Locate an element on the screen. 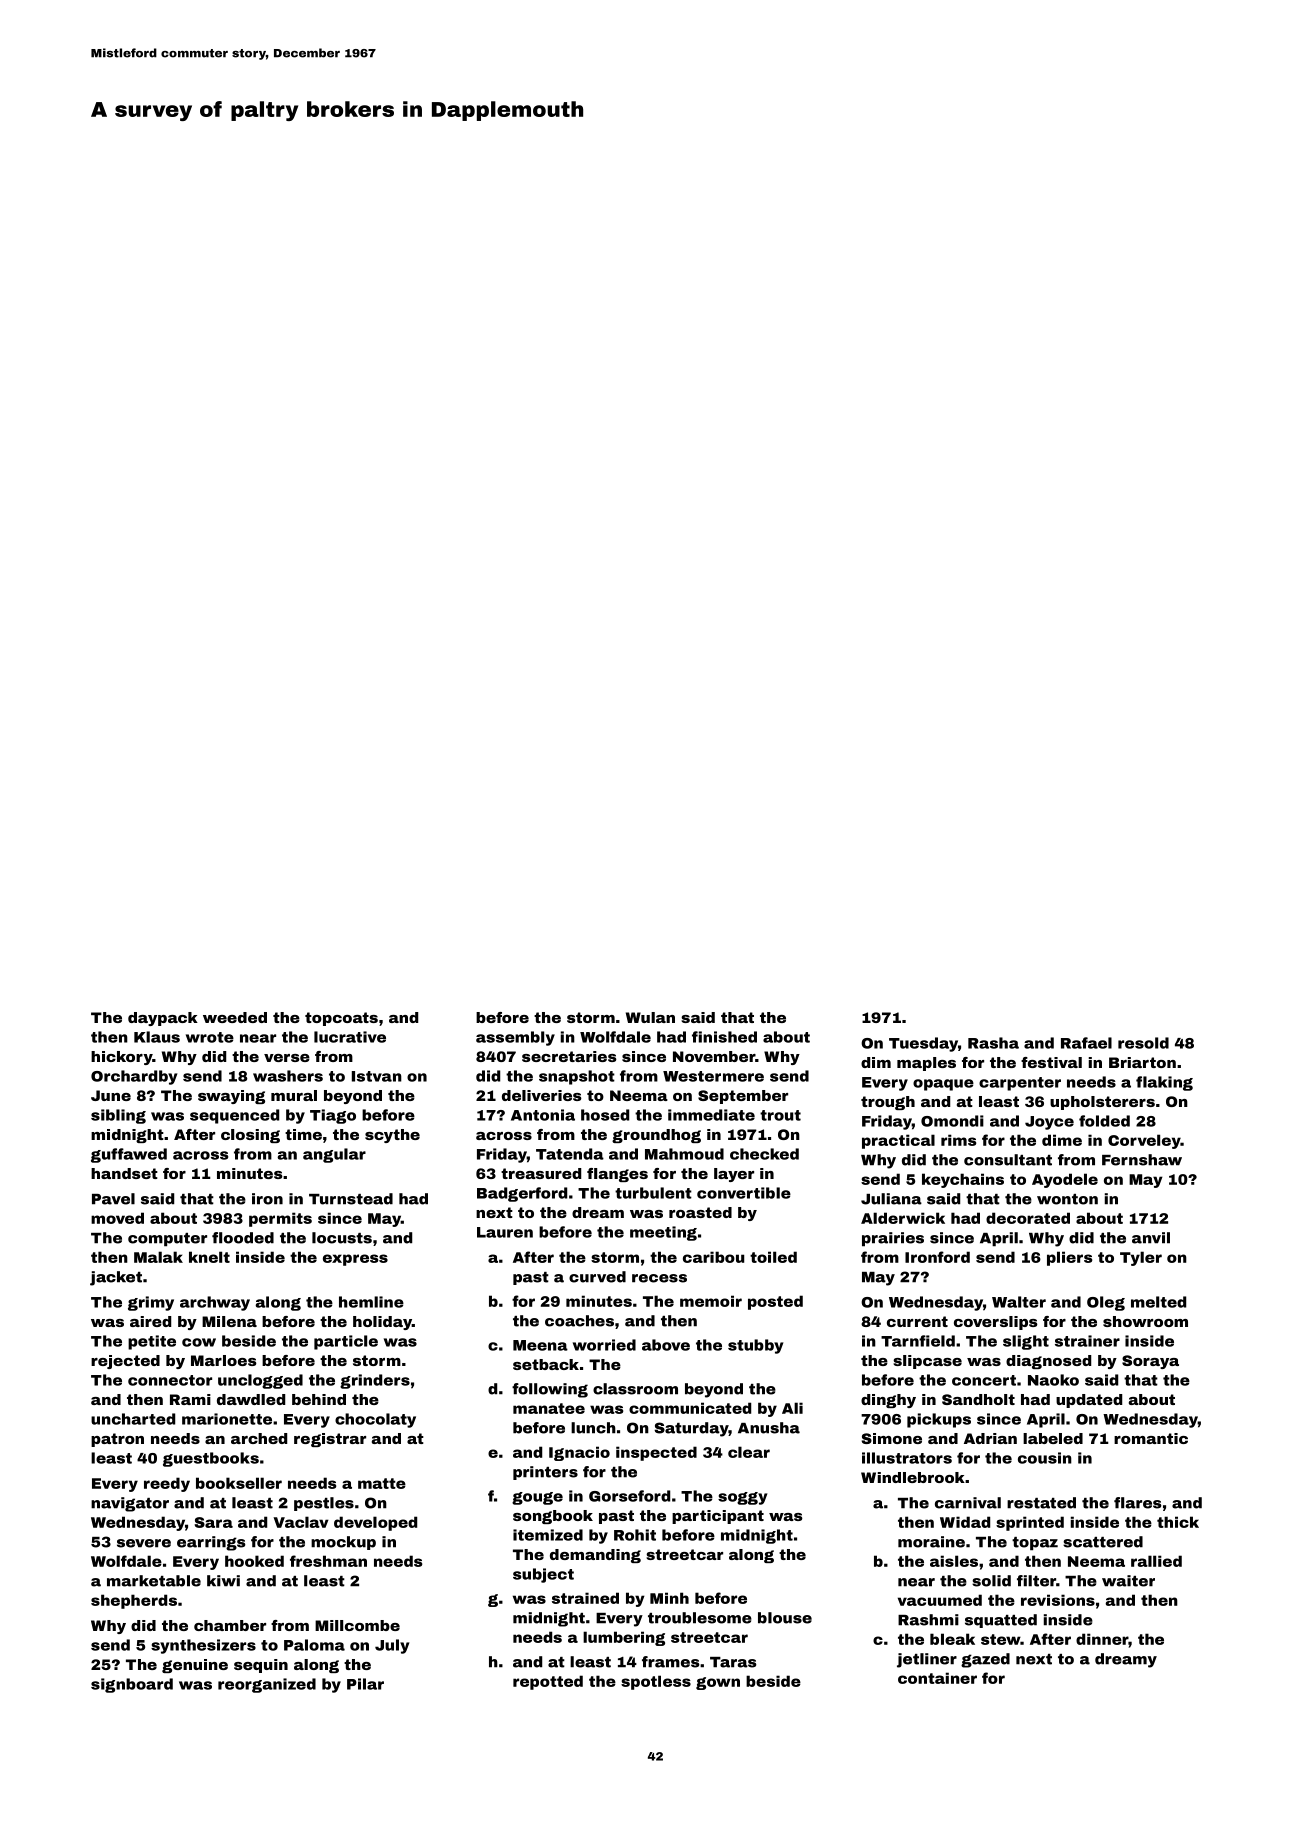  restated is located at coordinates (1041, 1503).
